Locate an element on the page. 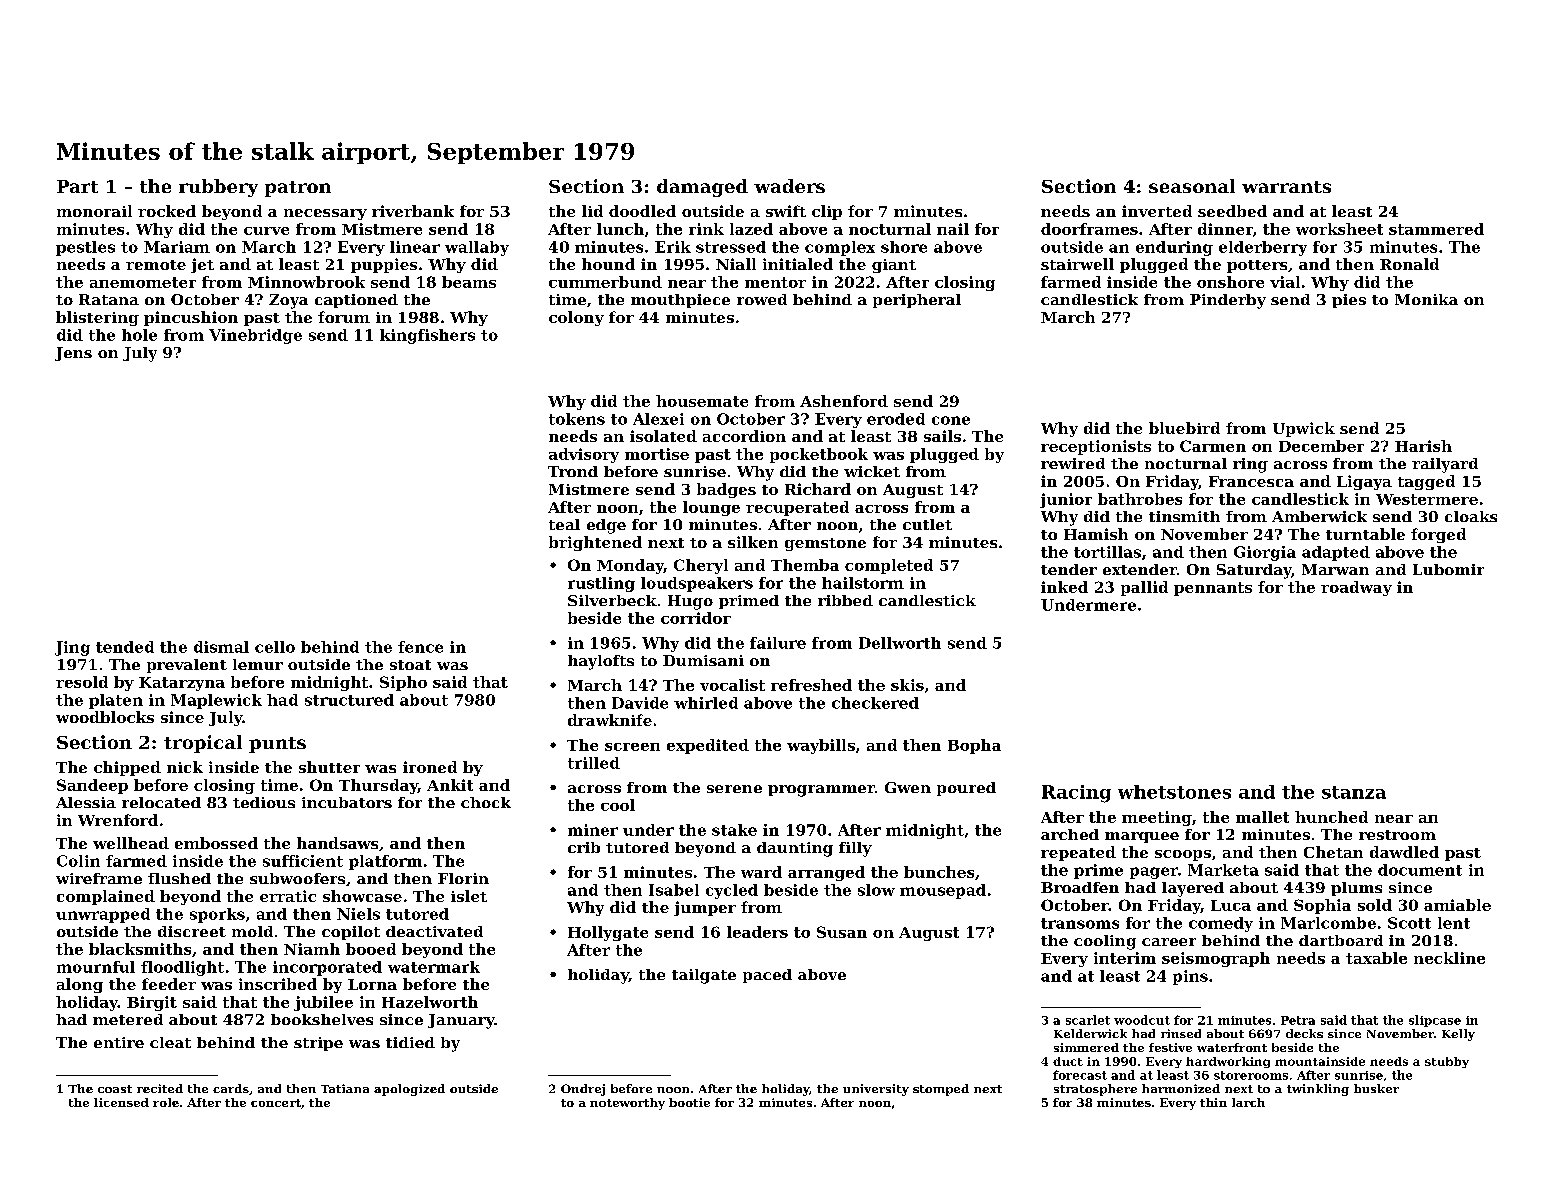 This document has width=1555, height=1201. railyard is located at coordinates (1445, 465).
